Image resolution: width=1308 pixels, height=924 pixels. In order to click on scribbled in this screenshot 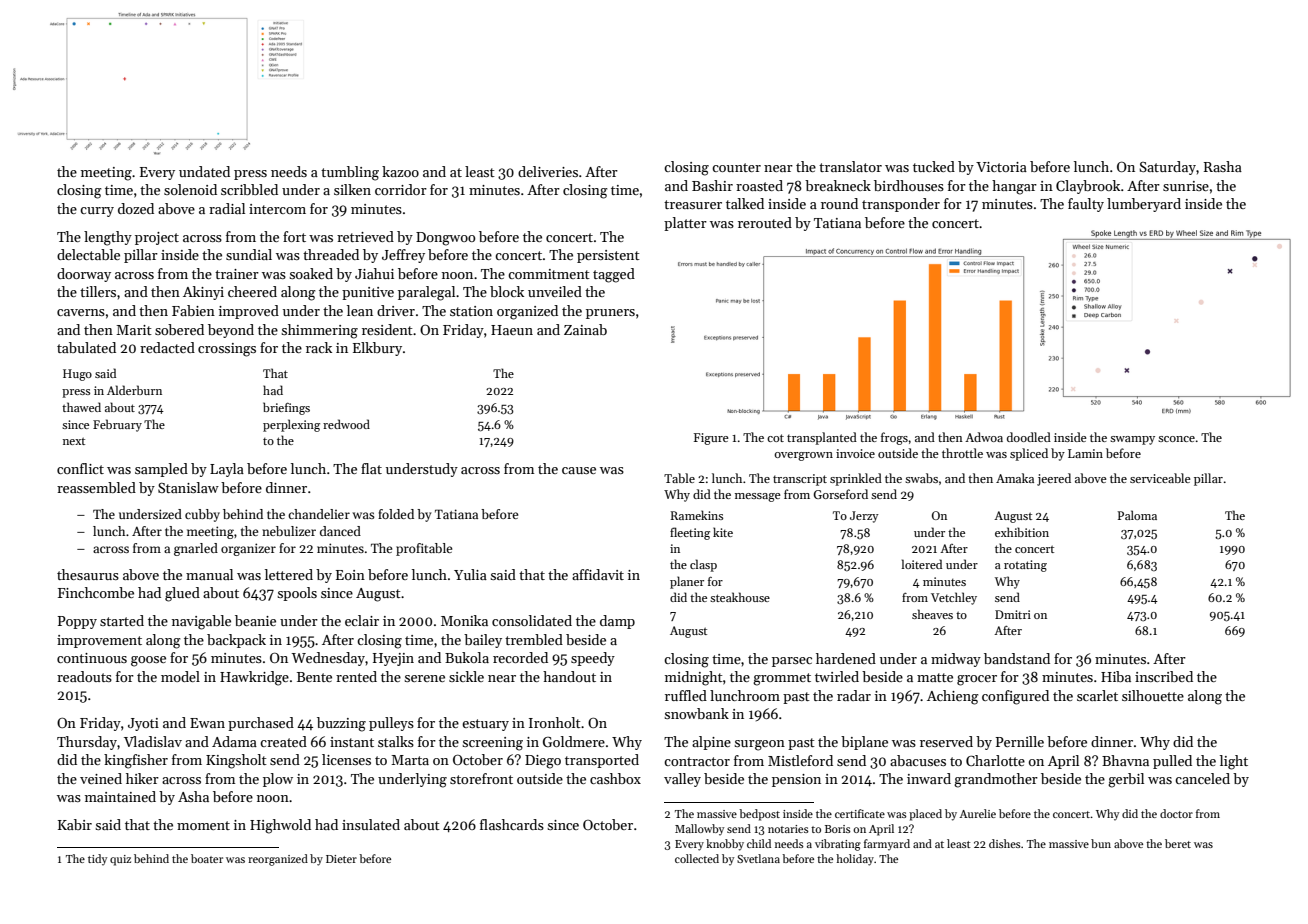, I will do `click(249, 189)`.
